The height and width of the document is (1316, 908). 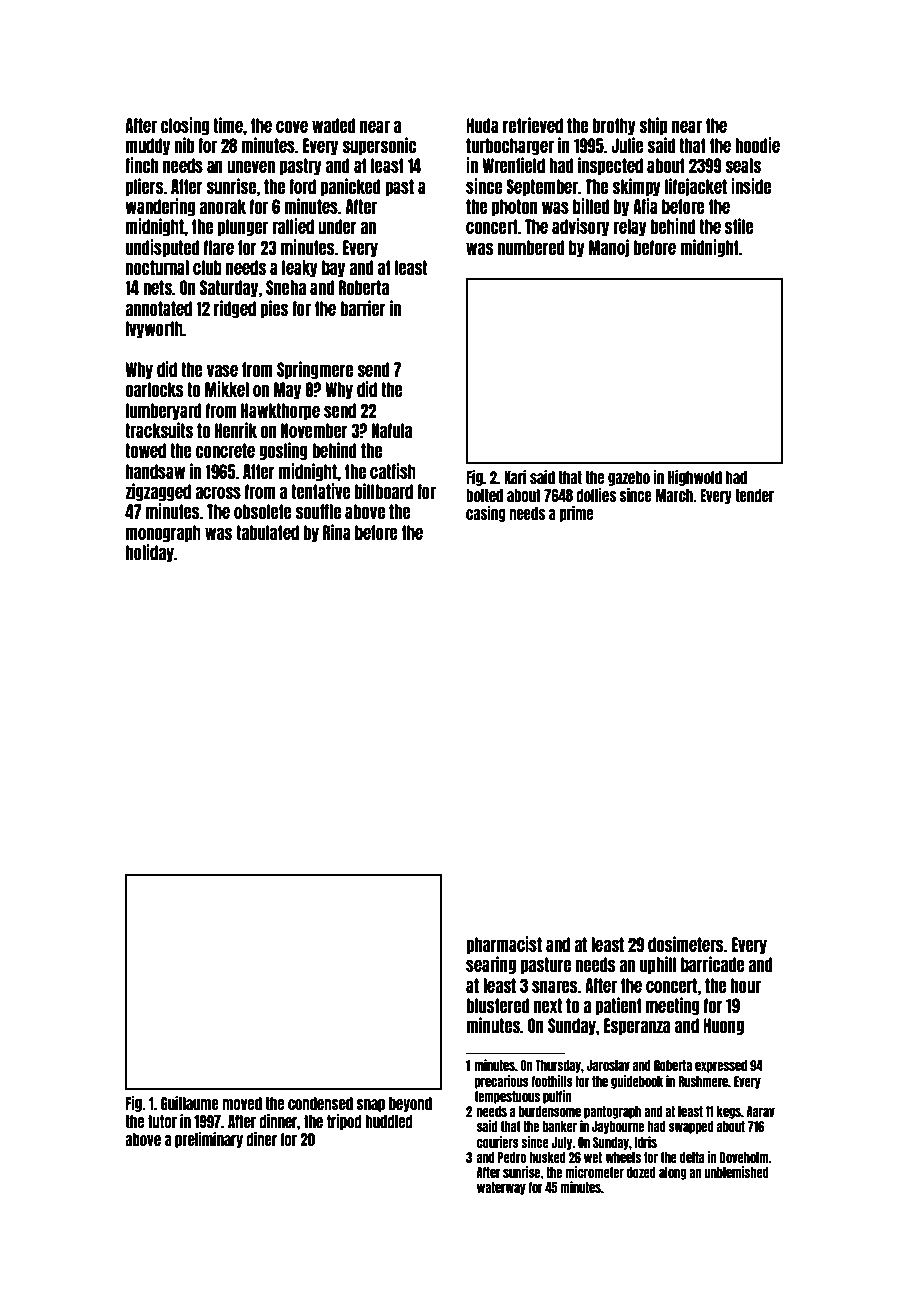 What do you see at coordinates (150, 553) in the document?
I see `holiday` at bounding box center [150, 553].
